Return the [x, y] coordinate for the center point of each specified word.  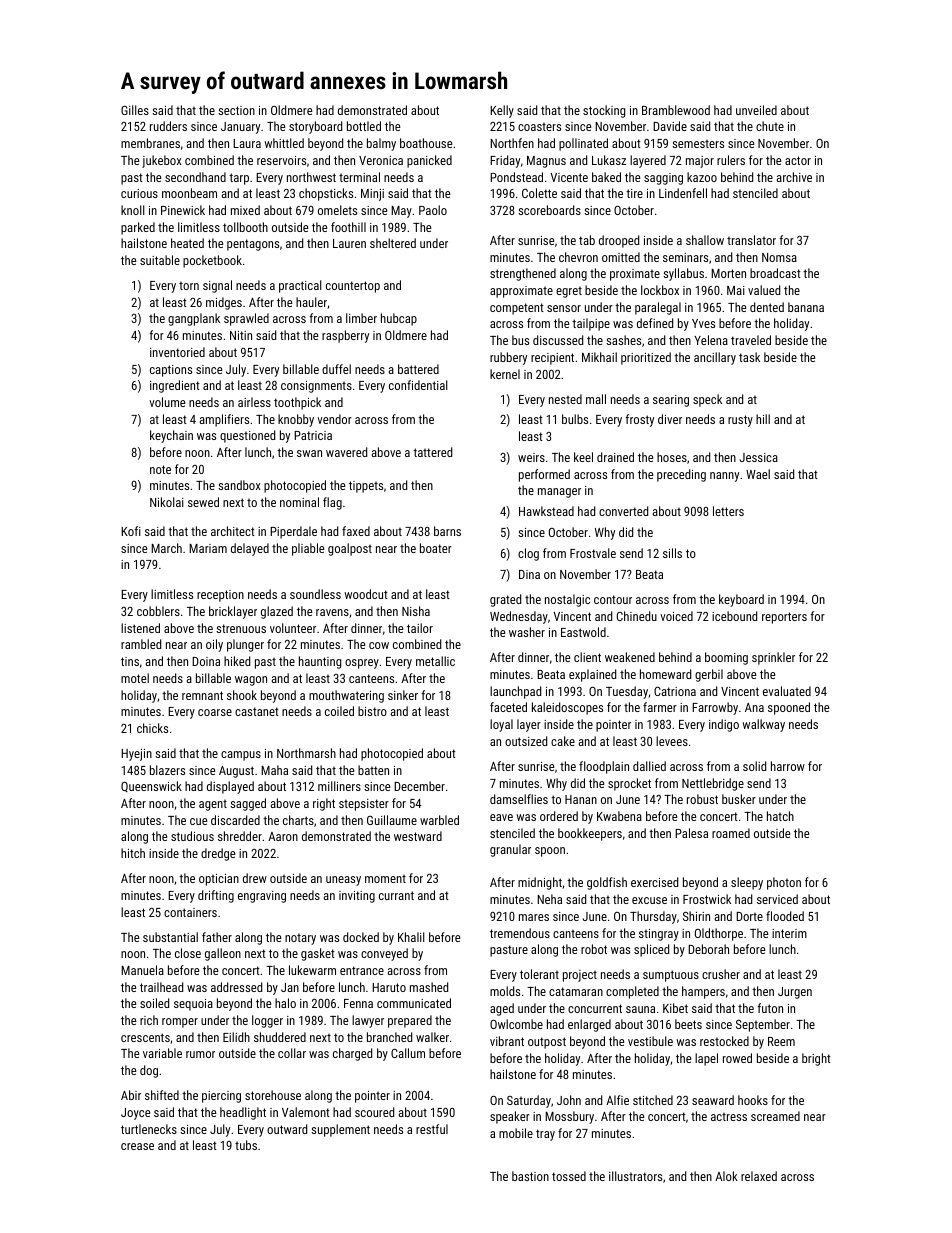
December [419, 786]
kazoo [702, 177]
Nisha [416, 611]
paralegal [658, 308]
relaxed [759, 1176]
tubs [246, 1145]
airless [254, 402]
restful [432, 1129]
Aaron [283, 836]
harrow [788, 766]
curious [139, 193]
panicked [429, 161]
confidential [418, 385]
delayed [250, 549]
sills [672, 553]
